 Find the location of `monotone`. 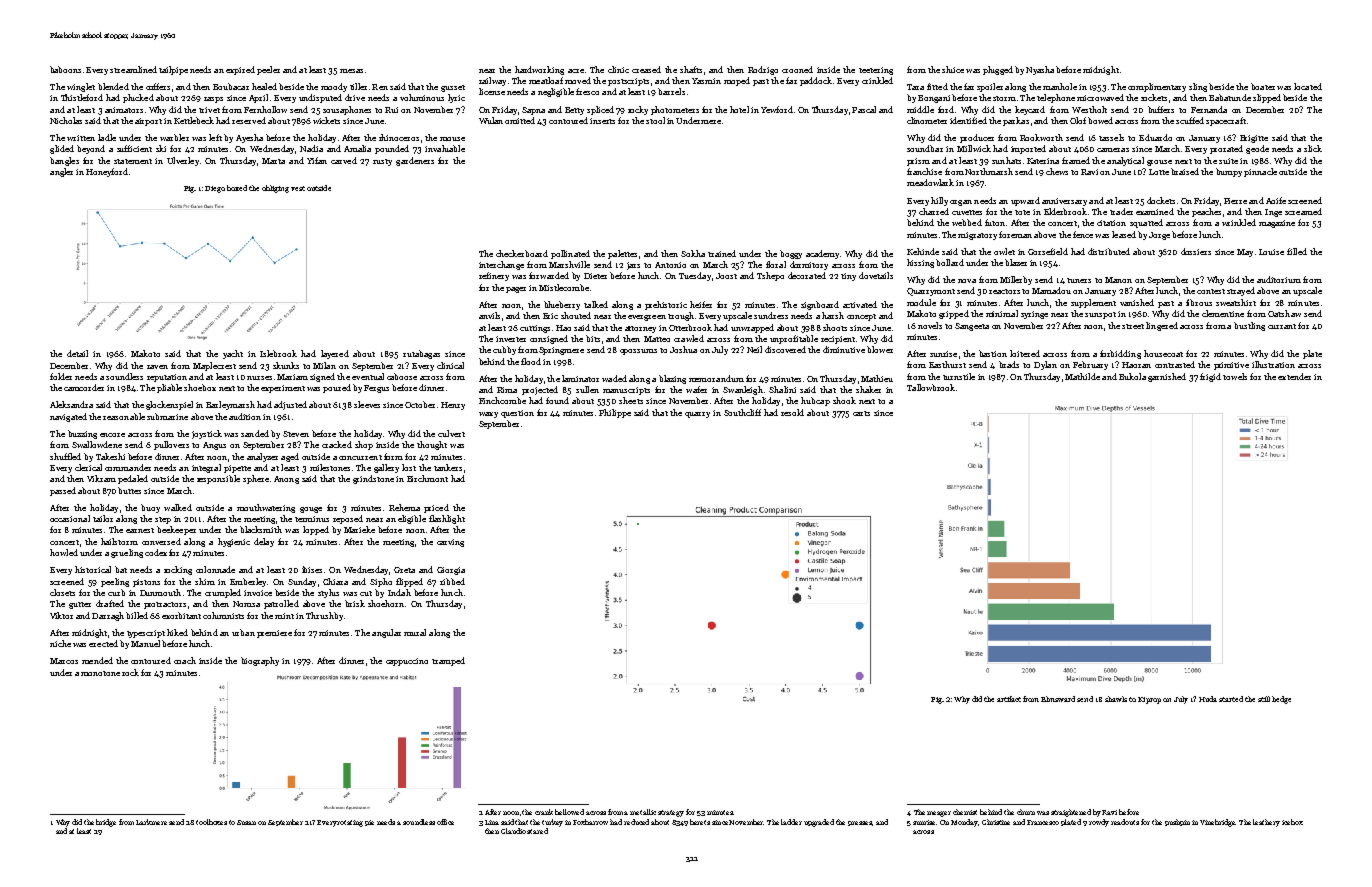

monotone is located at coordinates (100, 673).
